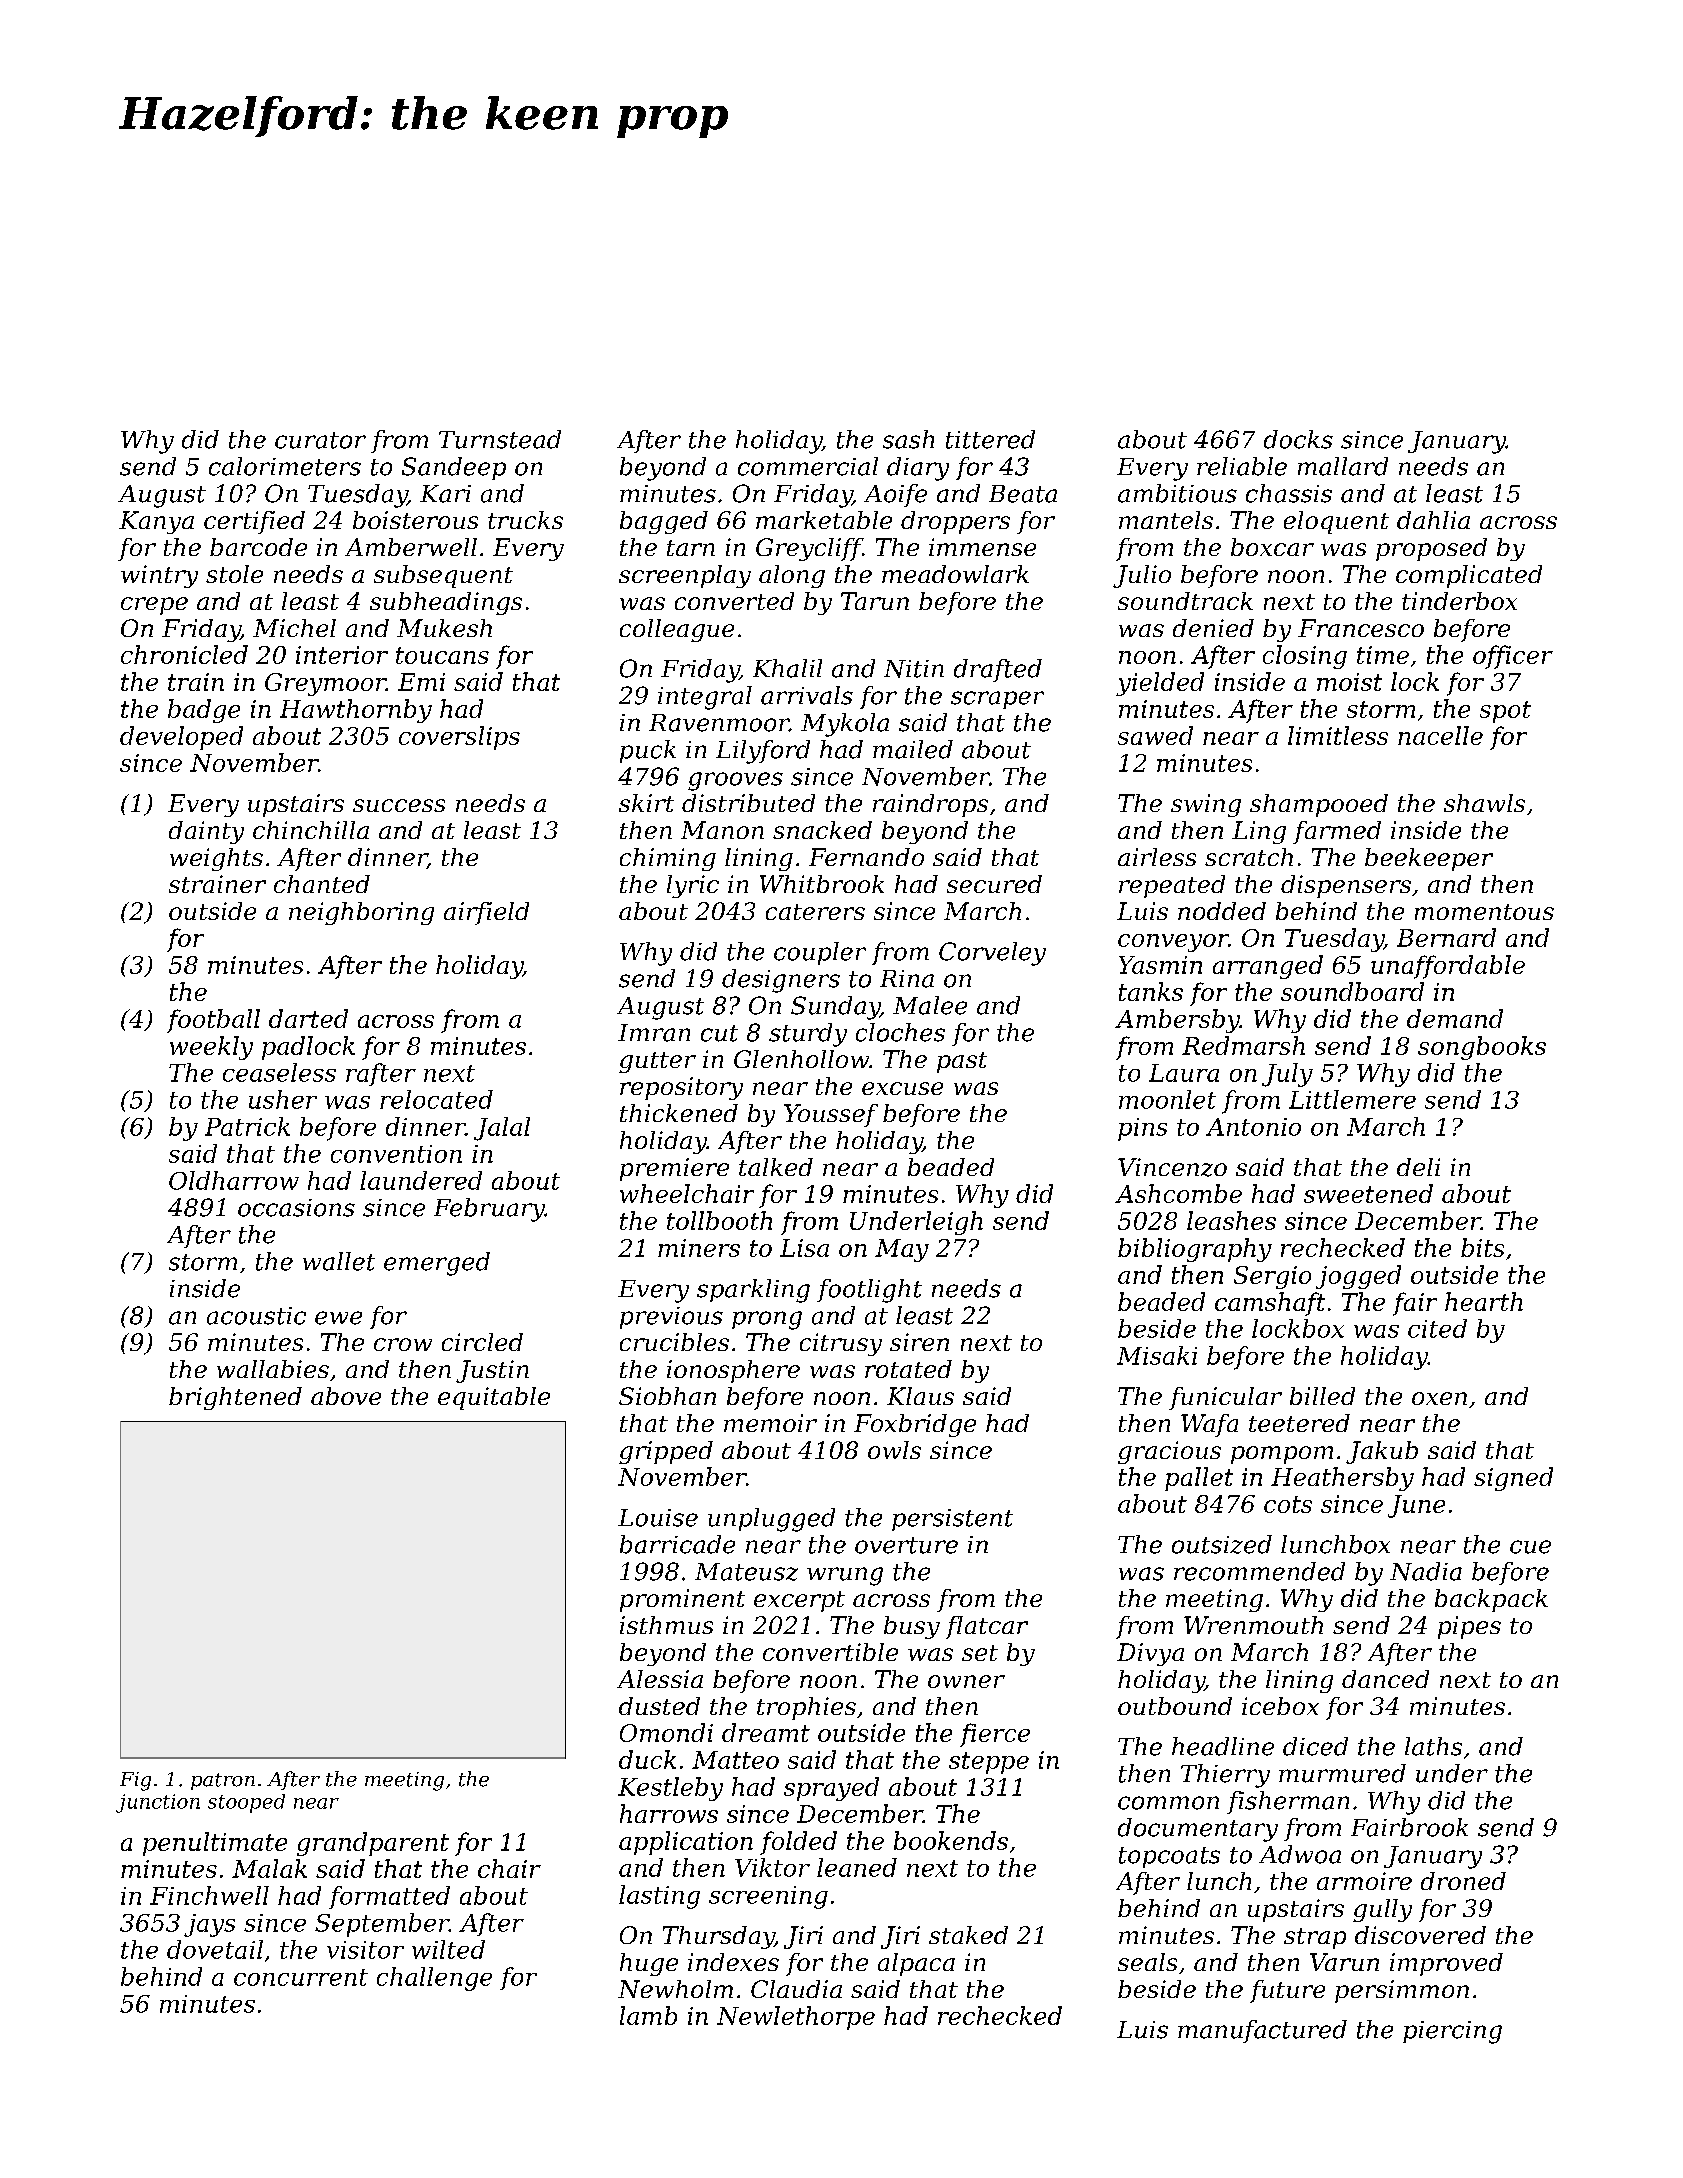 This image has height=2178, width=1683. What do you see at coordinates (1452, 2032) in the image?
I see `piercing` at bounding box center [1452, 2032].
